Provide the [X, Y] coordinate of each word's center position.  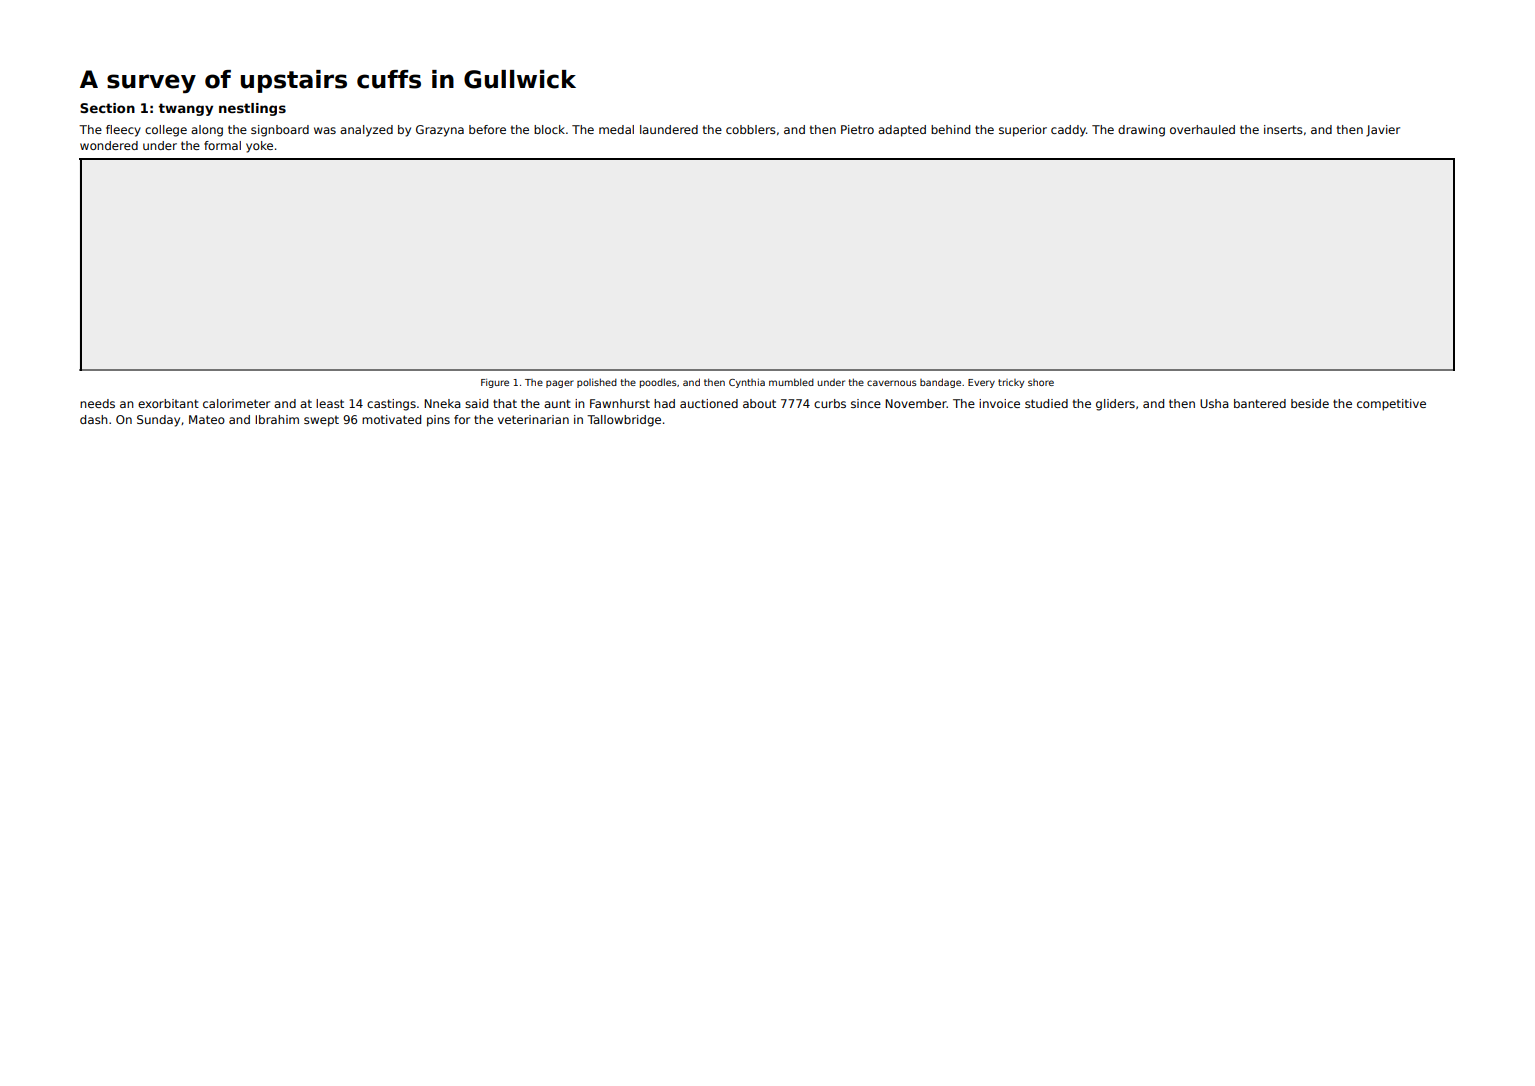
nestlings [252, 109]
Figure [495, 383]
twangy [185, 109]
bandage [940, 383]
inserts [1283, 129]
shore [1041, 382]
